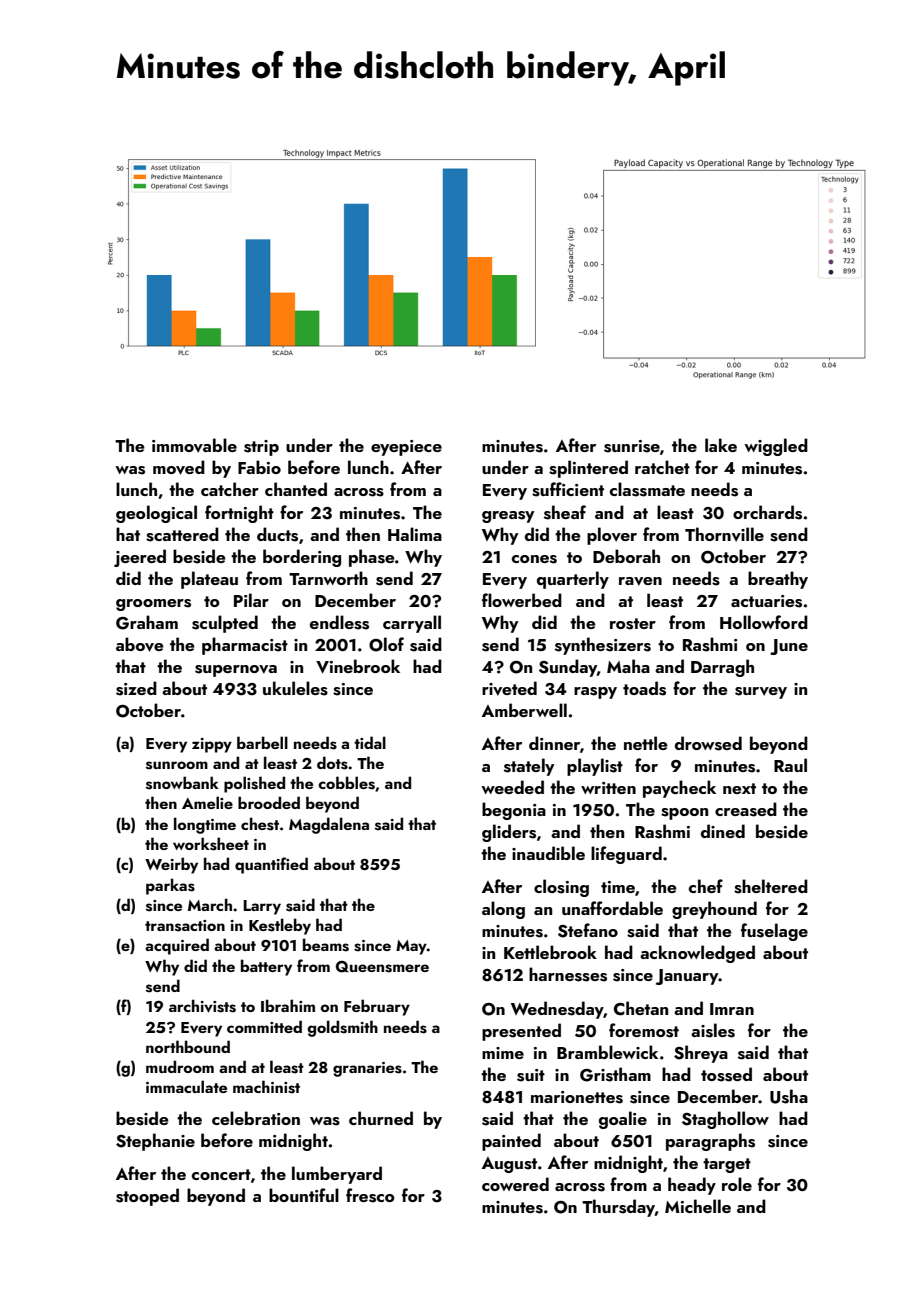 The width and height of the page is (924, 1308). I want to click on breathy, so click(778, 580).
